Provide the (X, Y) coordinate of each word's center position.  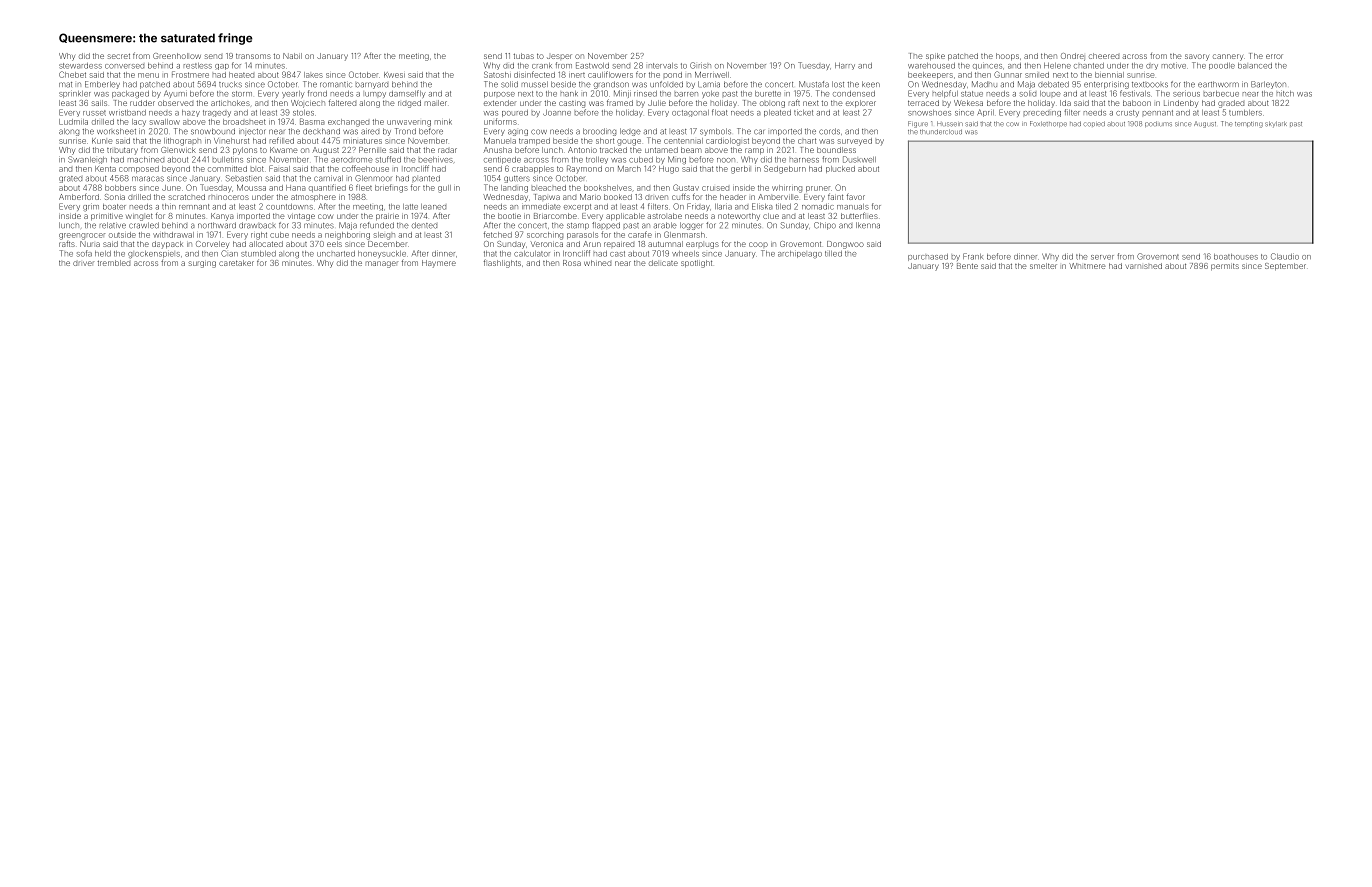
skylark (1276, 124)
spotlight (696, 264)
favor (856, 196)
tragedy (217, 113)
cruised (715, 188)
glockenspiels (154, 254)
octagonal (690, 113)
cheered (1104, 56)
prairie (387, 217)
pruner (818, 189)
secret (118, 56)
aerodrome (352, 160)
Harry (845, 66)
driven (656, 197)
